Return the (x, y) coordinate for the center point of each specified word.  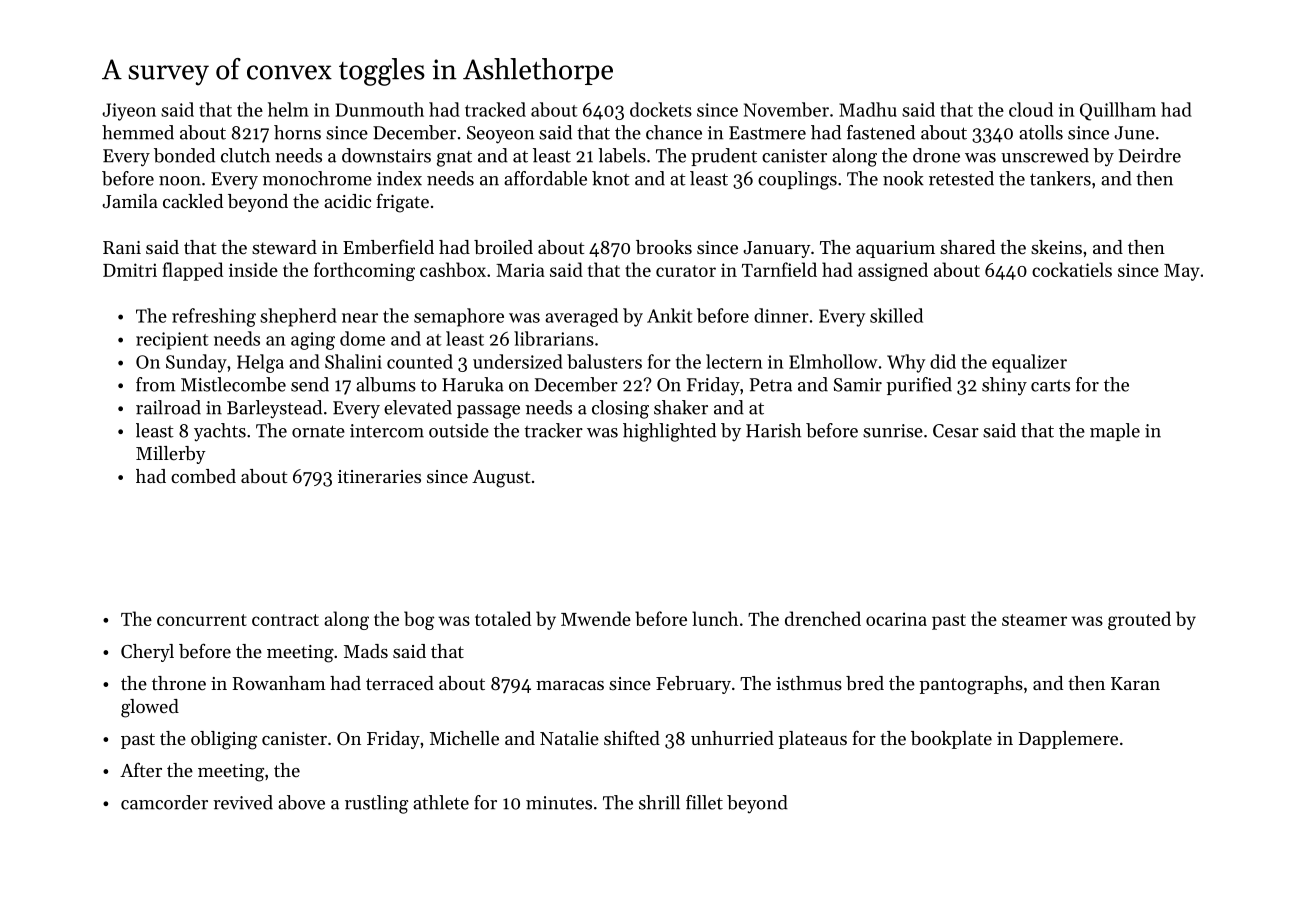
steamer (1034, 620)
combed (203, 476)
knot (611, 178)
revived (243, 802)
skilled (896, 315)
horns (297, 132)
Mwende (596, 618)
